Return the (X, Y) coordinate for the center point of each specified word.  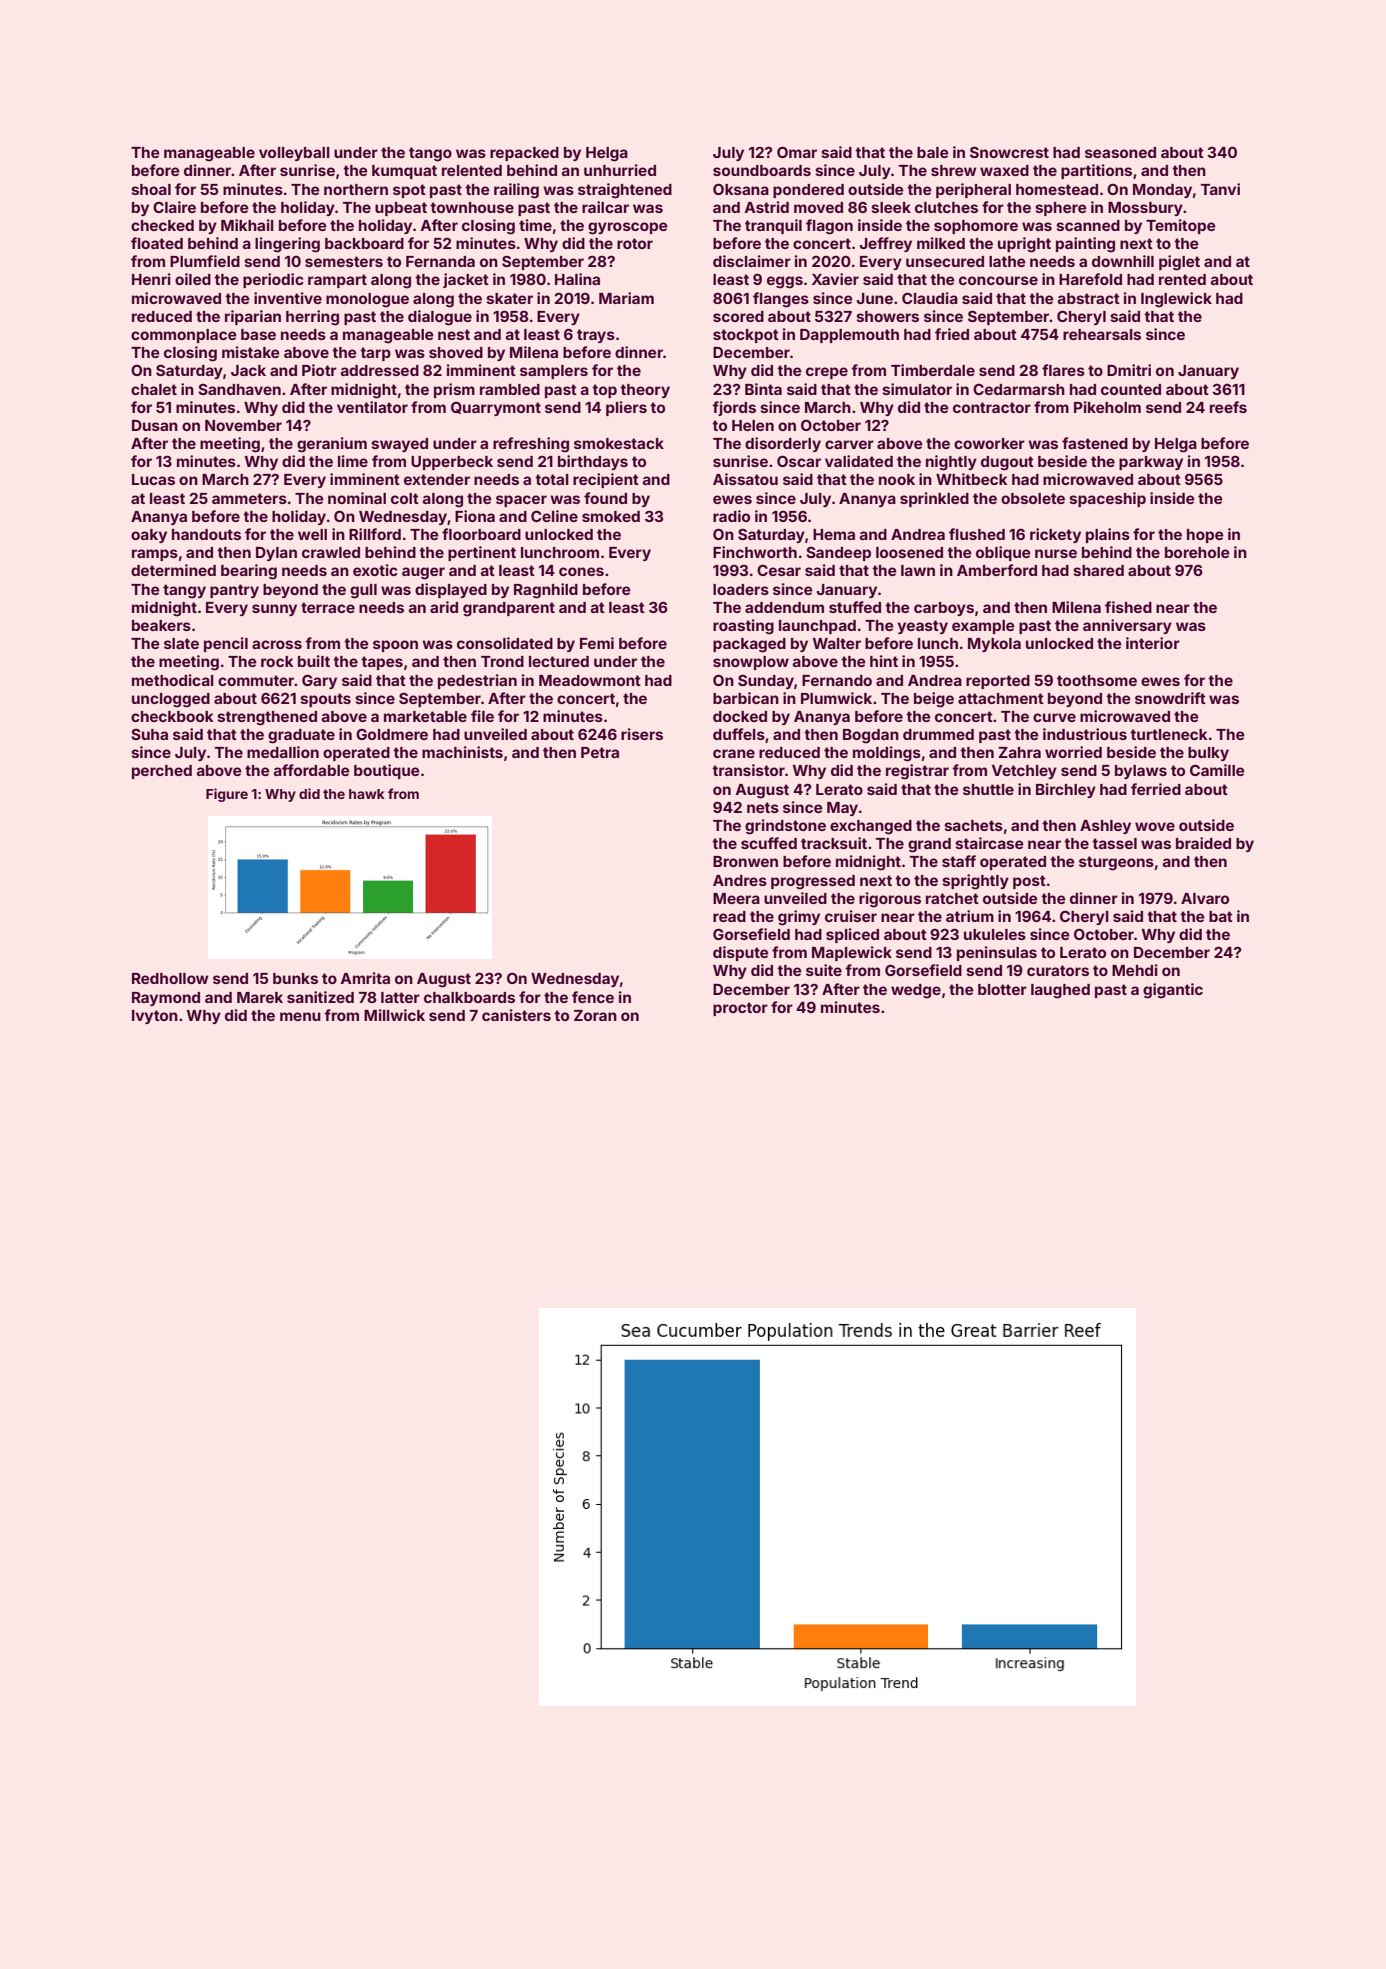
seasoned (1120, 152)
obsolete (1033, 498)
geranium (332, 445)
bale (933, 152)
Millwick (394, 1015)
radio (731, 516)
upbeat (401, 209)
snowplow (751, 663)
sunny (274, 610)
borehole (1197, 552)
